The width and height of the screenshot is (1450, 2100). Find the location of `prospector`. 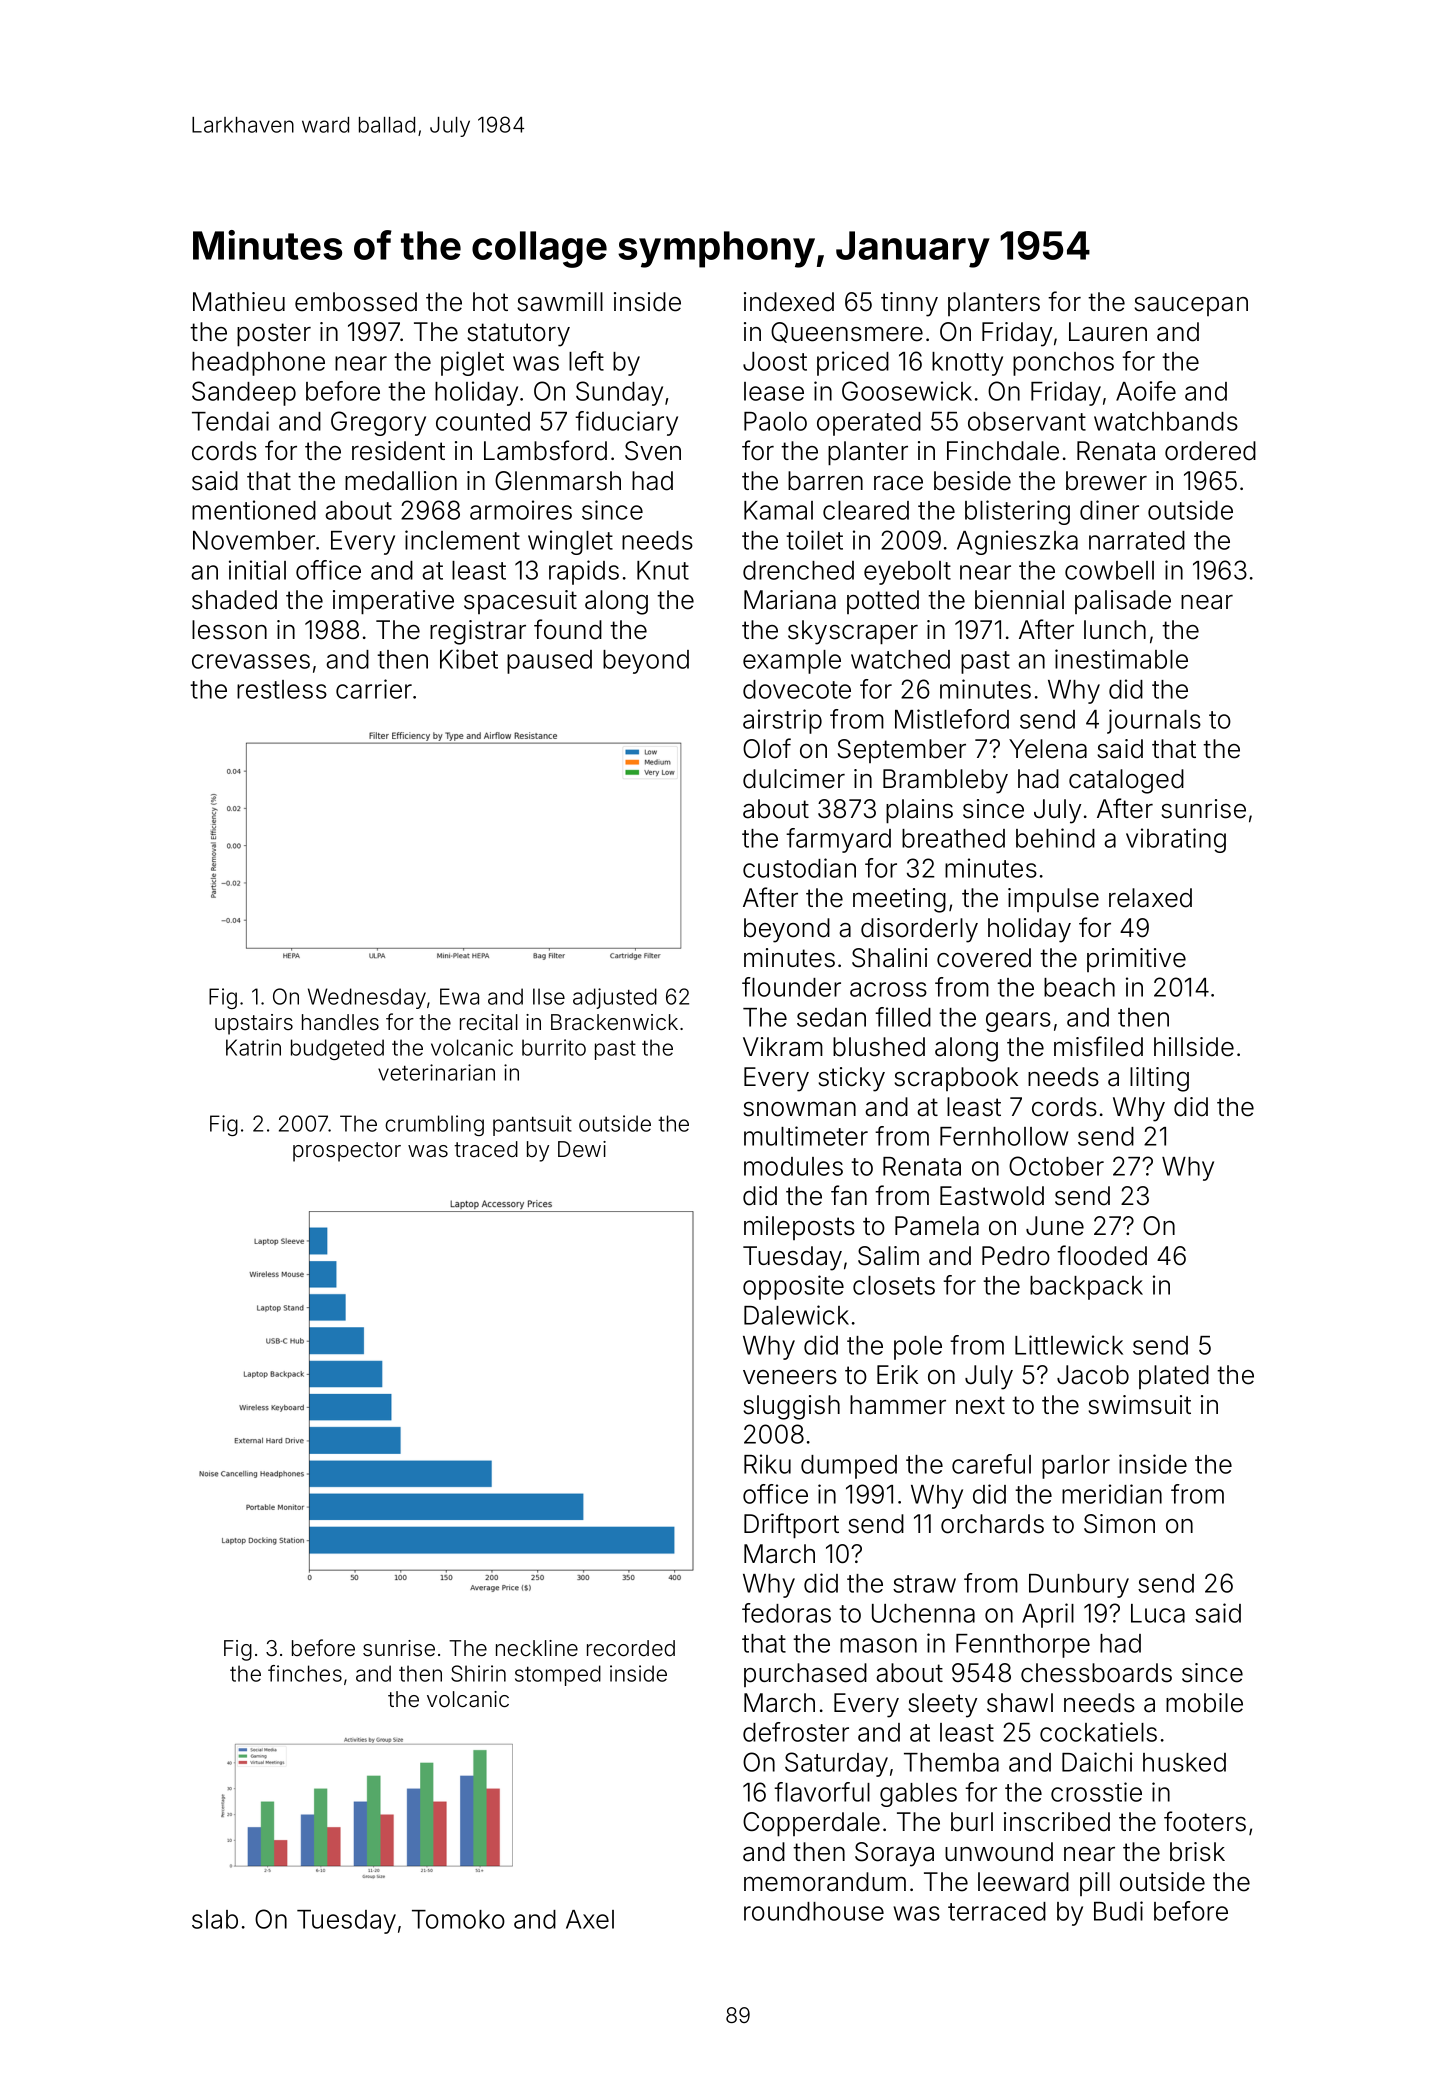

prospector is located at coordinates (347, 1152).
